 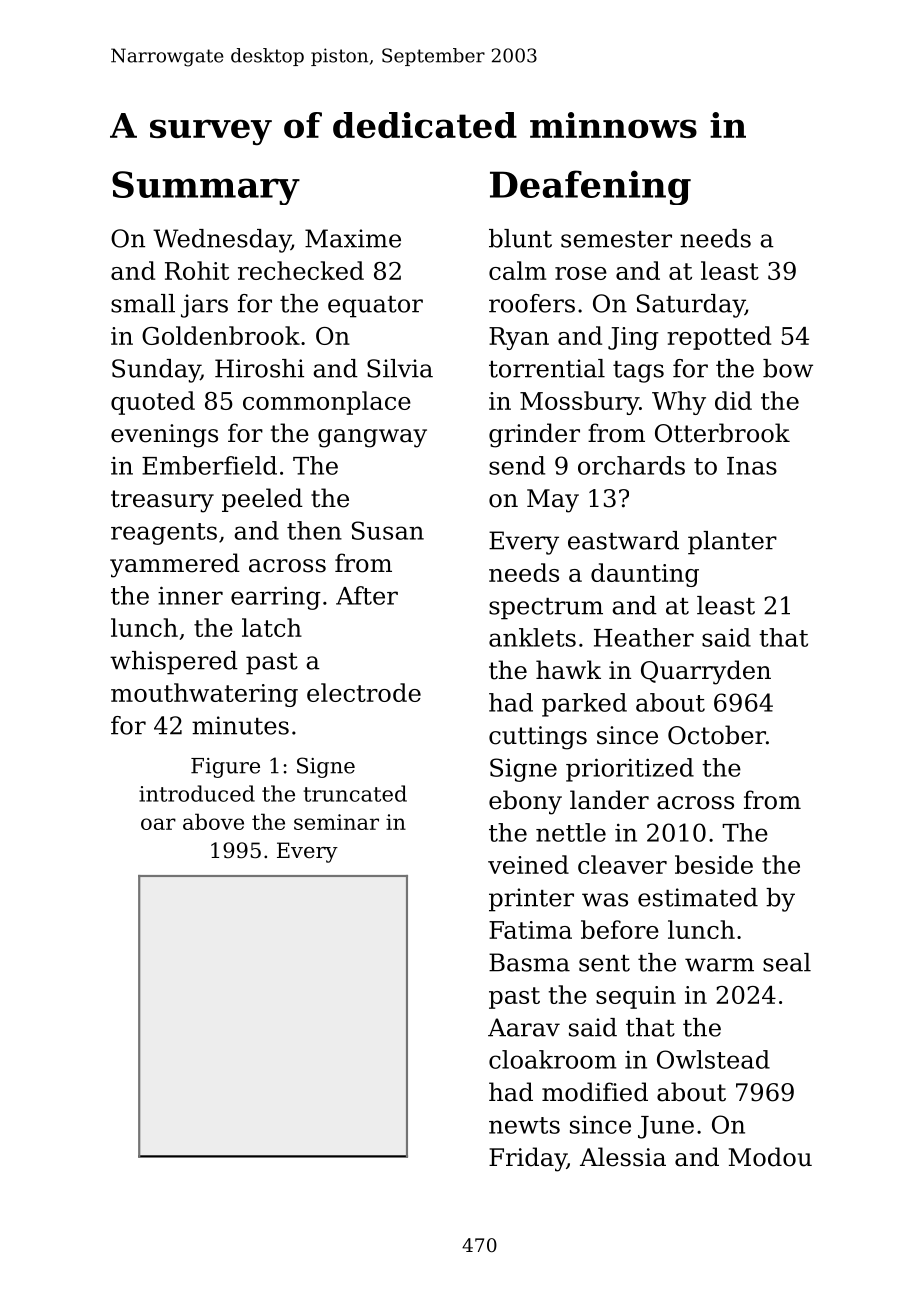 What do you see at coordinates (584, 705) in the screenshot?
I see `parked` at bounding box center [584, 705].
